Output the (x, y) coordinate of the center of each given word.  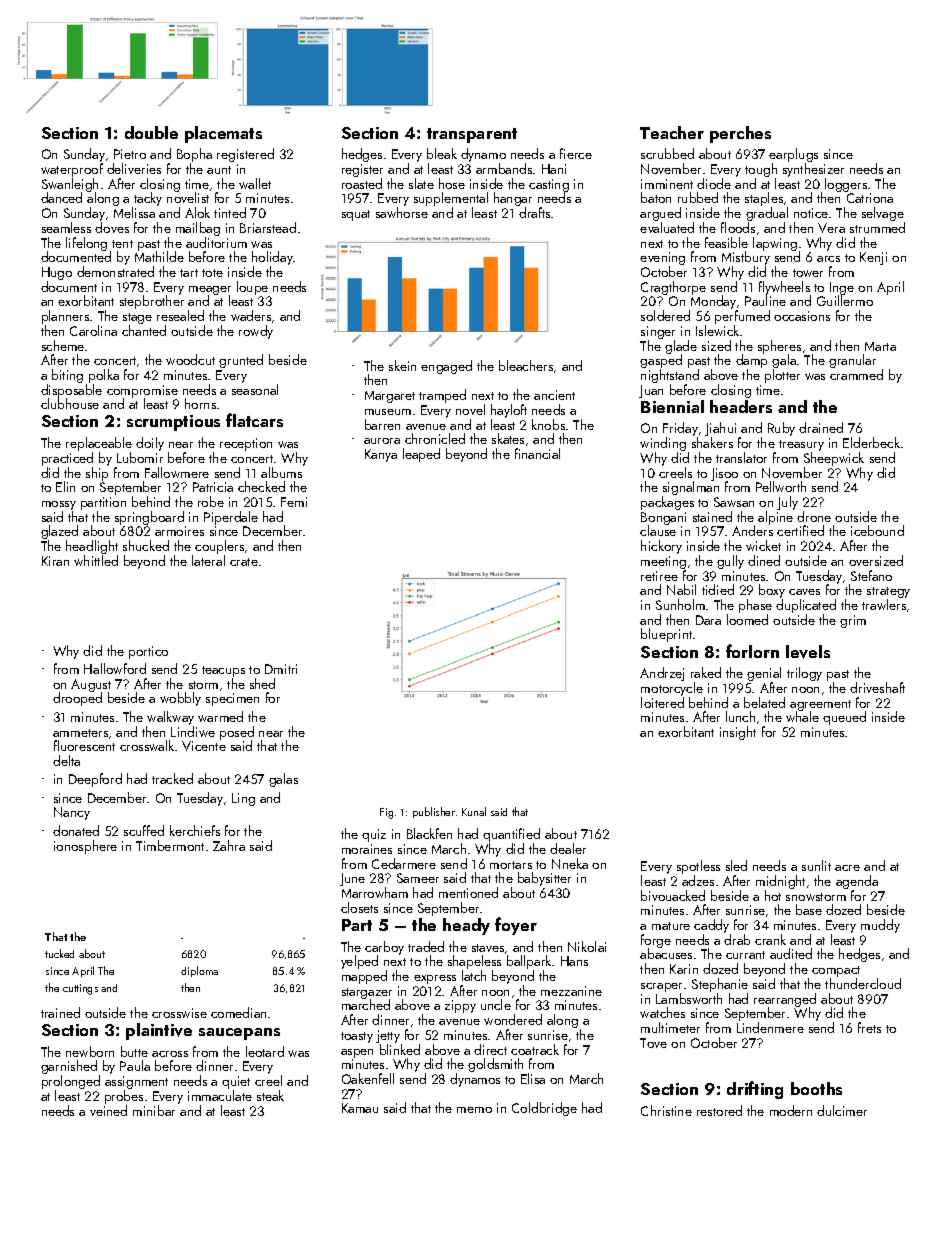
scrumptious (173, 423)
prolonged (71, 1082)
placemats (223, 134)
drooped (77, 699)
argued (660, 214)
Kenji (873, 258)
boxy (772, 591)
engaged (446, 367)
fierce (576, 153)
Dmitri (281, 669)
